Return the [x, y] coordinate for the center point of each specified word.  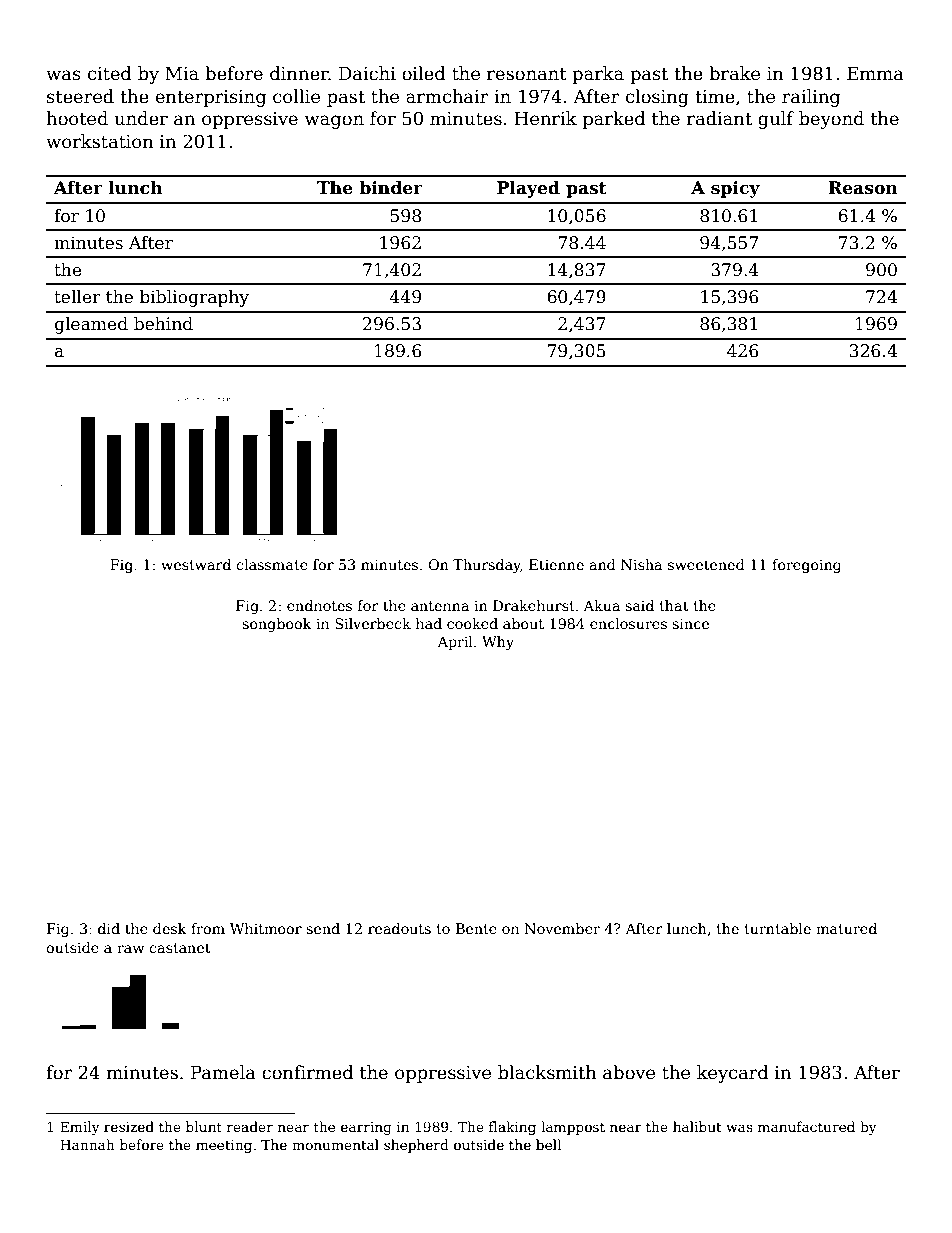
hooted [77, 118]
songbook [277, 625]
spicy [735, 189]
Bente [476, 928]
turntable [777, 928]
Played [528, 189]
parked [614, 120]
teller [77, 297]
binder [391, 188]
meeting [224, 1146]
